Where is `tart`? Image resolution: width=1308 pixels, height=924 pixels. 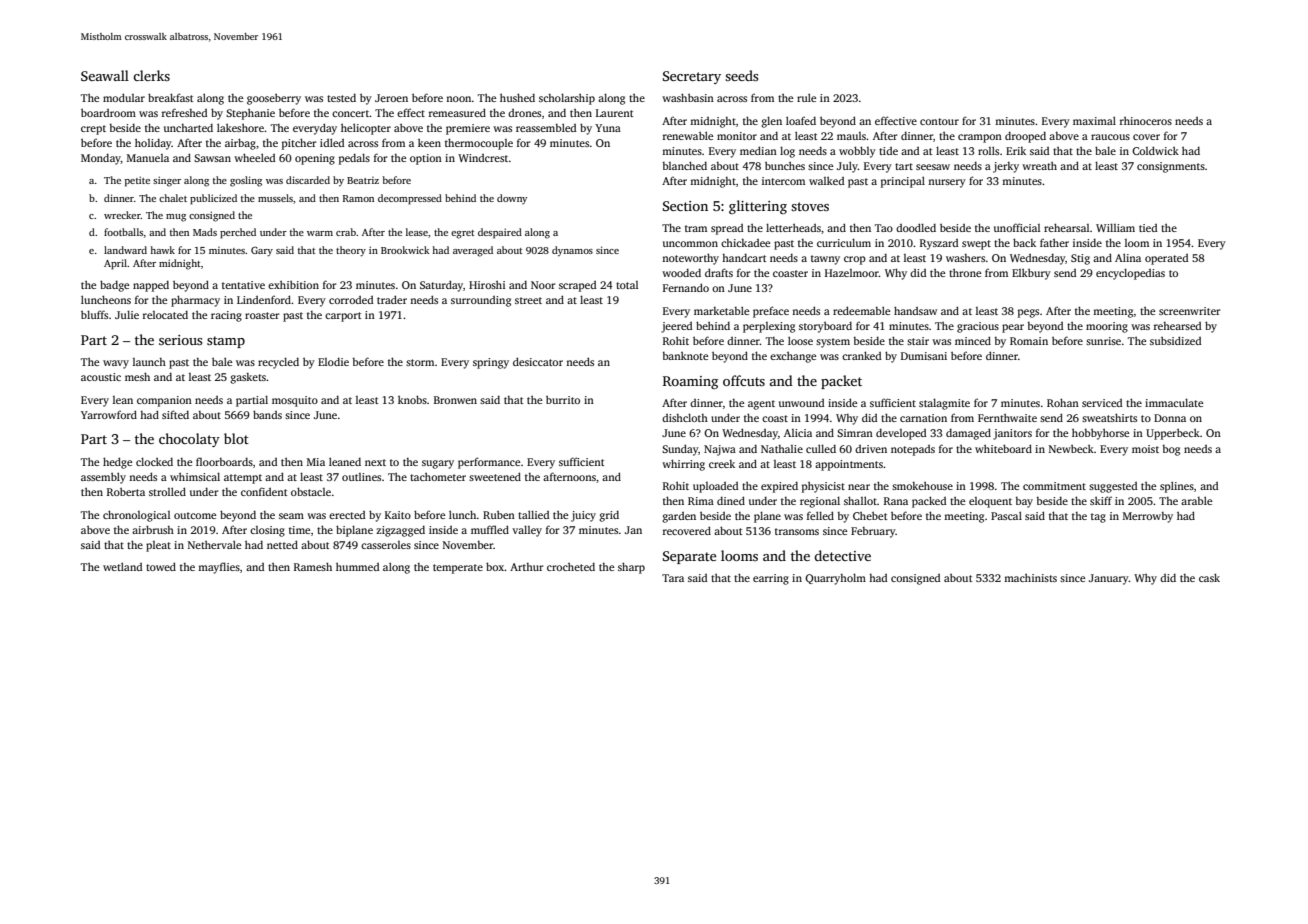
tart is located at coordinates (904, 166).
